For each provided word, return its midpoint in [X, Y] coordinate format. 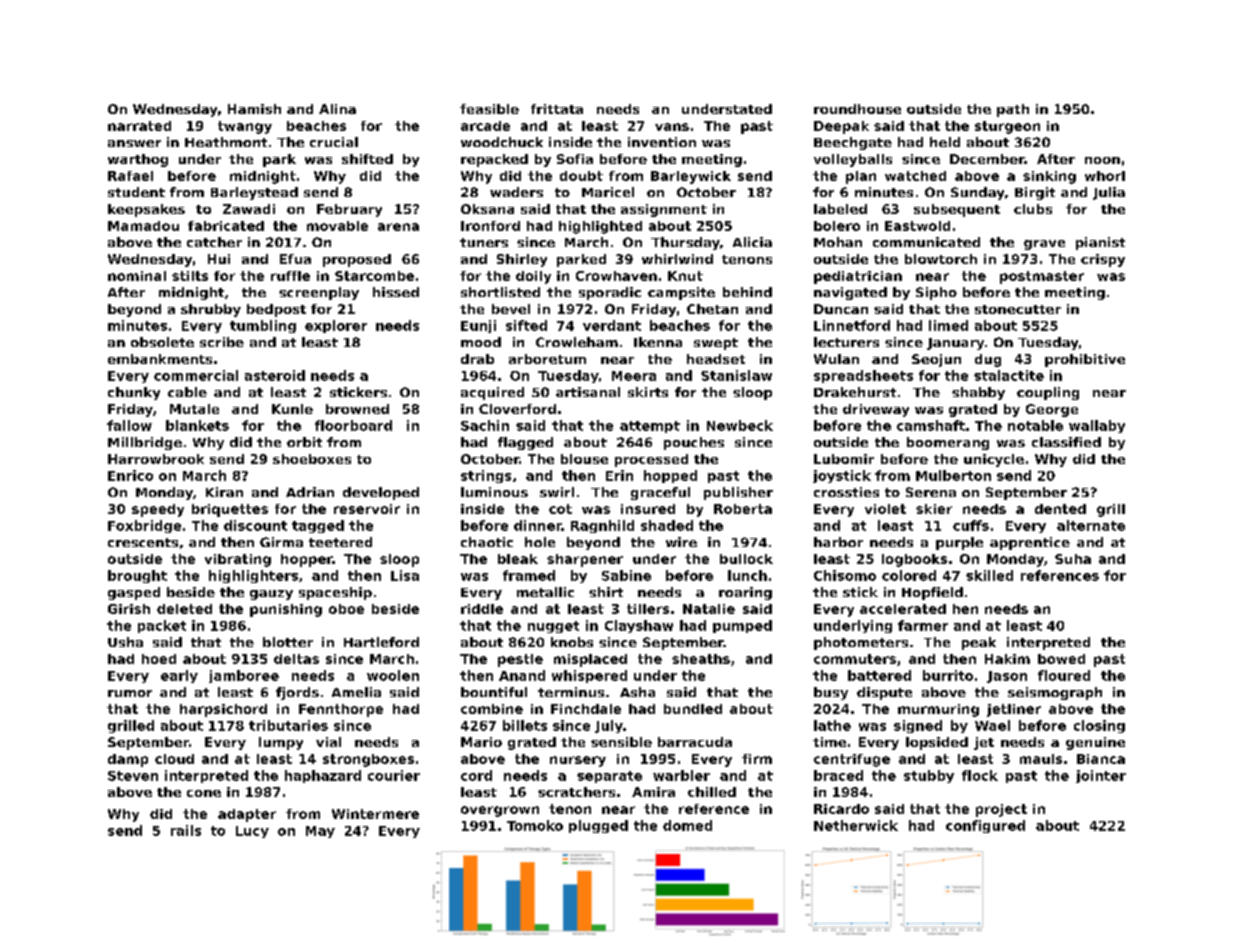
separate [609, 777]
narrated [139, 126]
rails [186, 830]
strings [486, 476]
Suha [1073, 559]
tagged [318, 526]
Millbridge [145, 443]
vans [672, 127]
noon [1102, 160]
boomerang [948, 443]
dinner [538, 525]
